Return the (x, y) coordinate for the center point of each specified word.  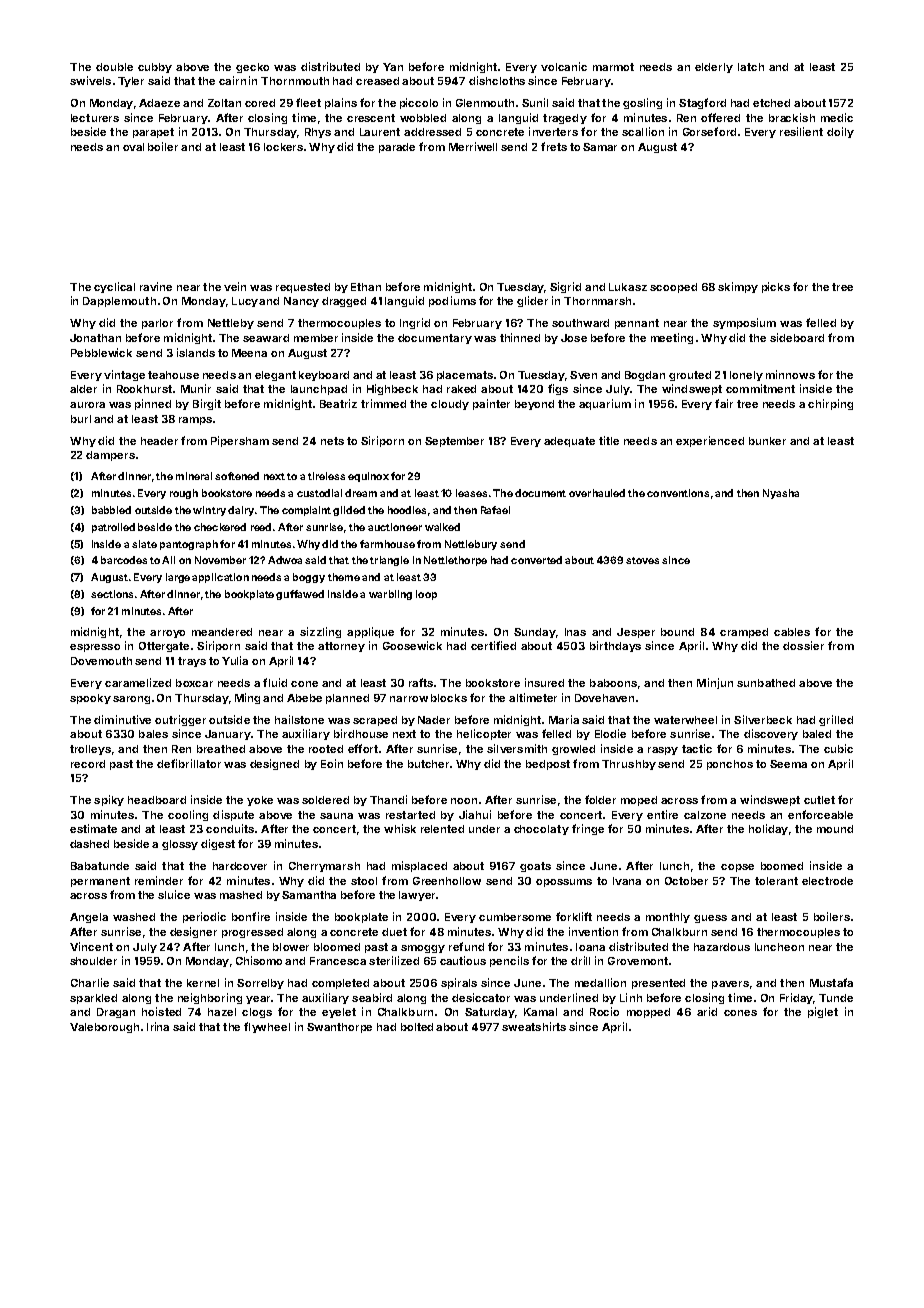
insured (544, 682)
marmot (613, 67)
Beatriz (338, 403)
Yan (393, 67)
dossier (803, 645)
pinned (153, 404)
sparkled (93, 999)
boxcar (194, 683)
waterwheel (685, 720)
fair (724, 403)
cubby (155, 68)
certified (493, 645)
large (178, 578)
